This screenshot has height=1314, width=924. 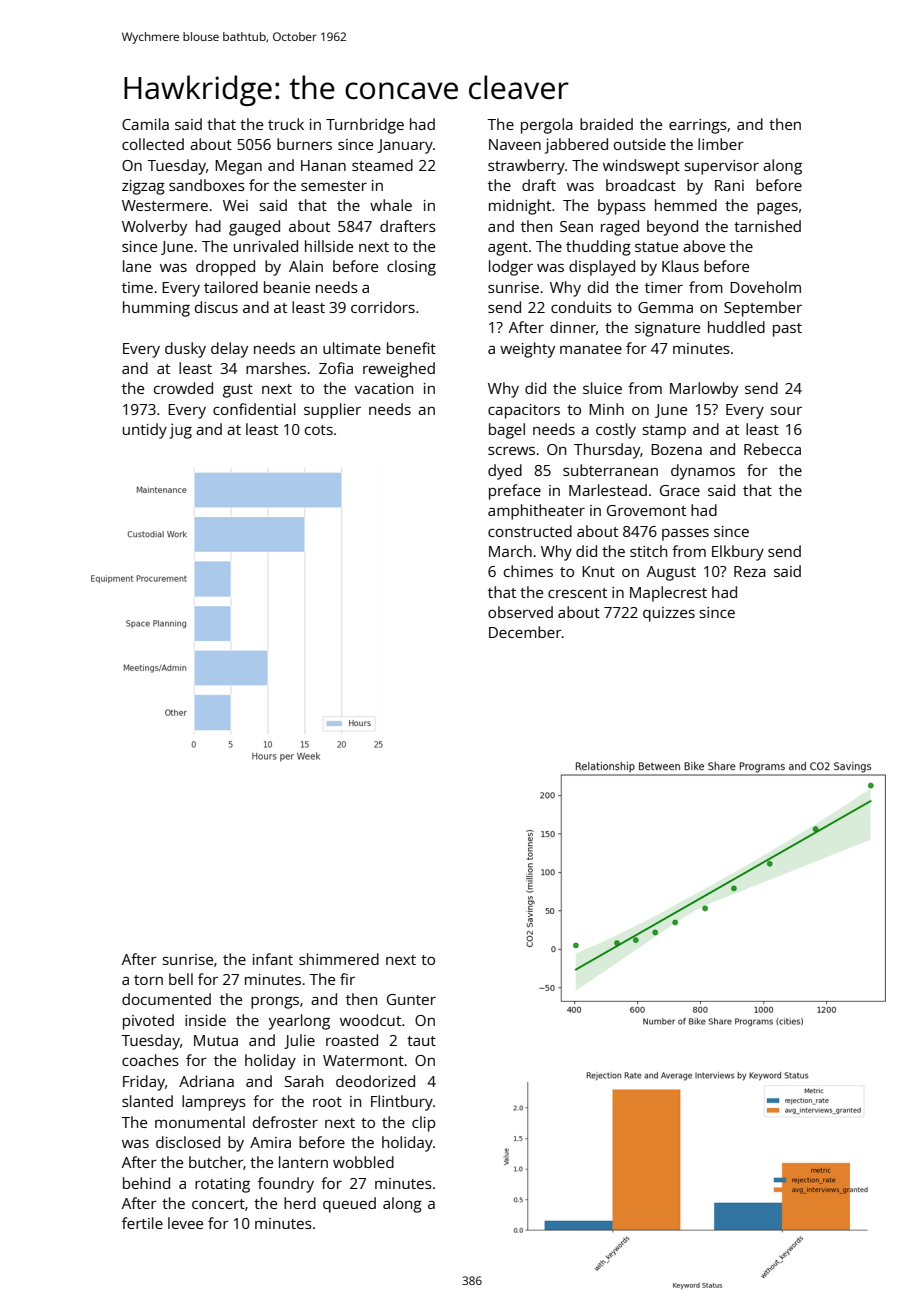 What do you see at coordinates (180, 431) in the screenshot?
I see `jug` at bounding box center [180, 431].
